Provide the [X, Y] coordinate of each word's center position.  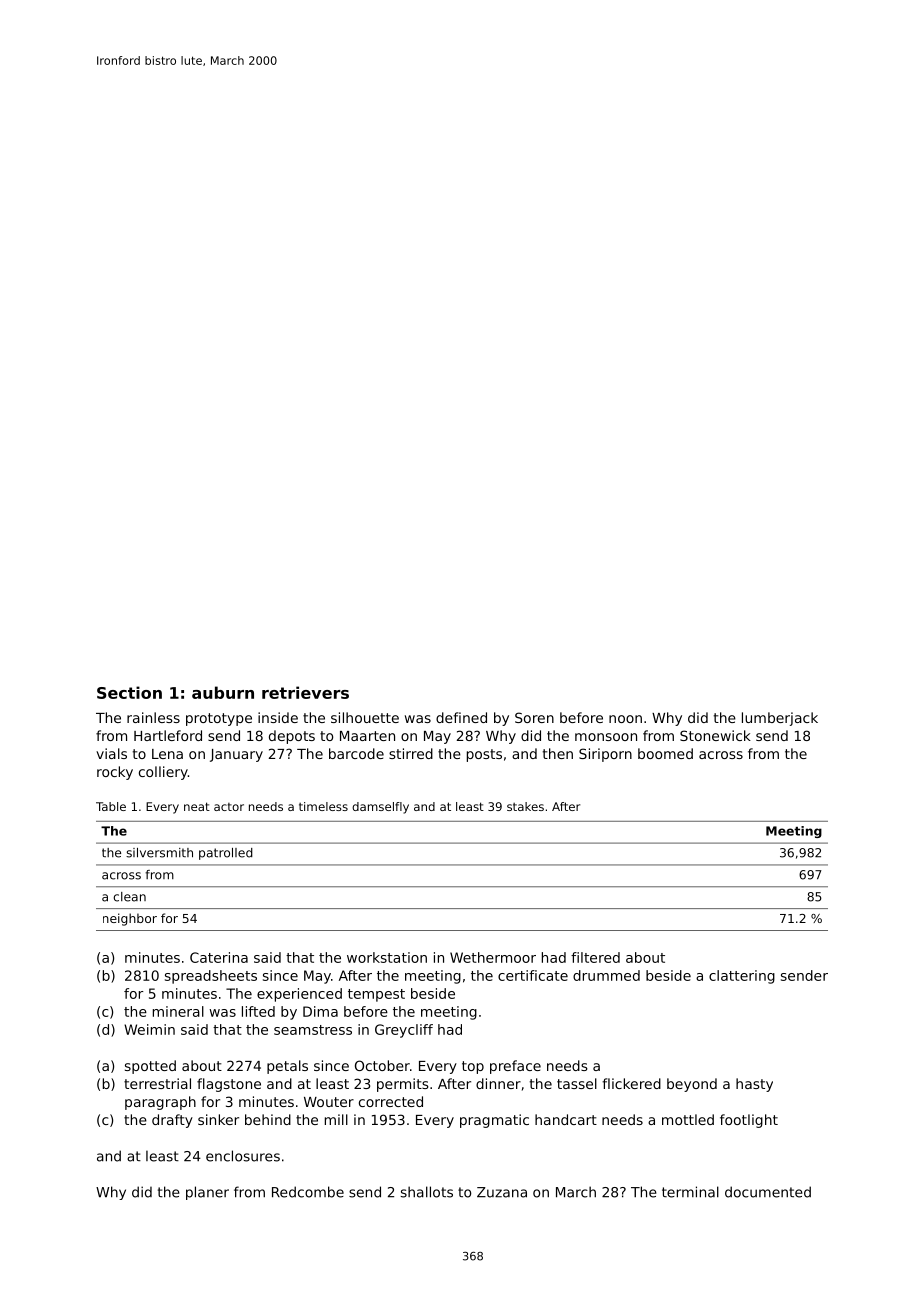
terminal [690, 1192]
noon [625, 719]
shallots [427, 1192]
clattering [742, 977]
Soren [534, 717]
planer [207, 1193]
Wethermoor [493, 957]
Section [129, 692]
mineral [178, 1011]
